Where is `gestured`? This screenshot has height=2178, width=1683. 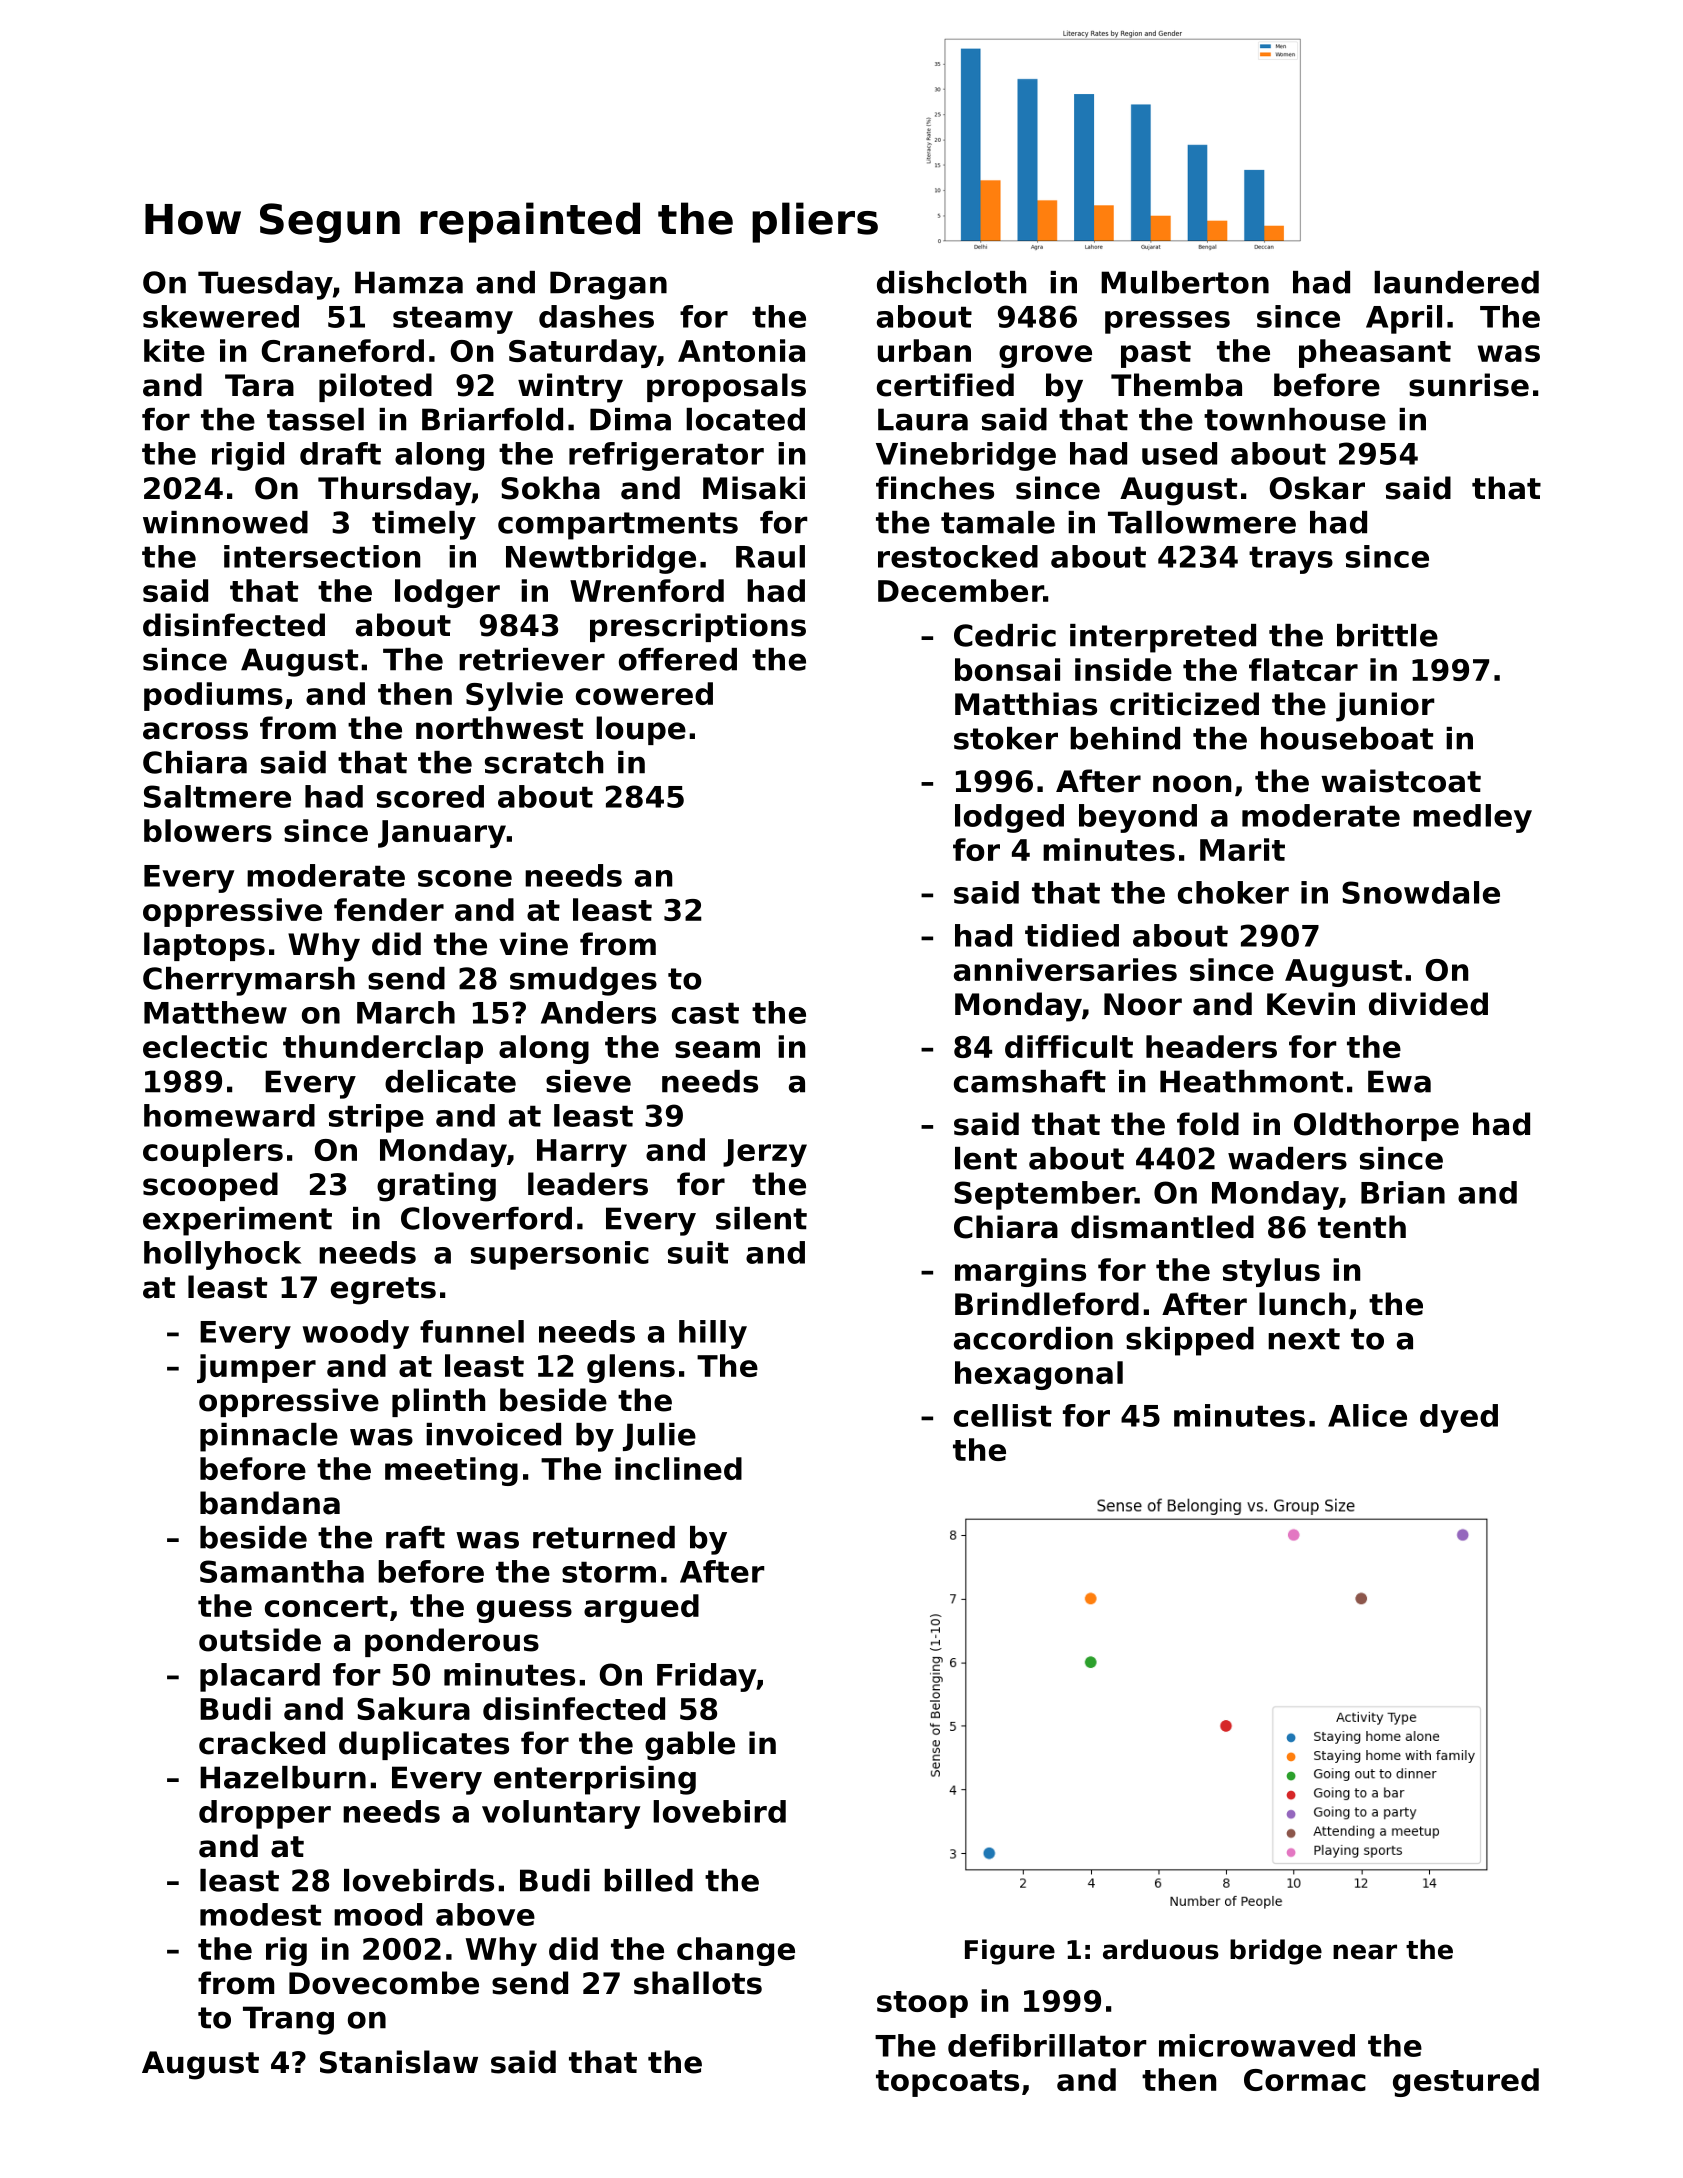
gestured is located at coordinates (1466, 2082).
